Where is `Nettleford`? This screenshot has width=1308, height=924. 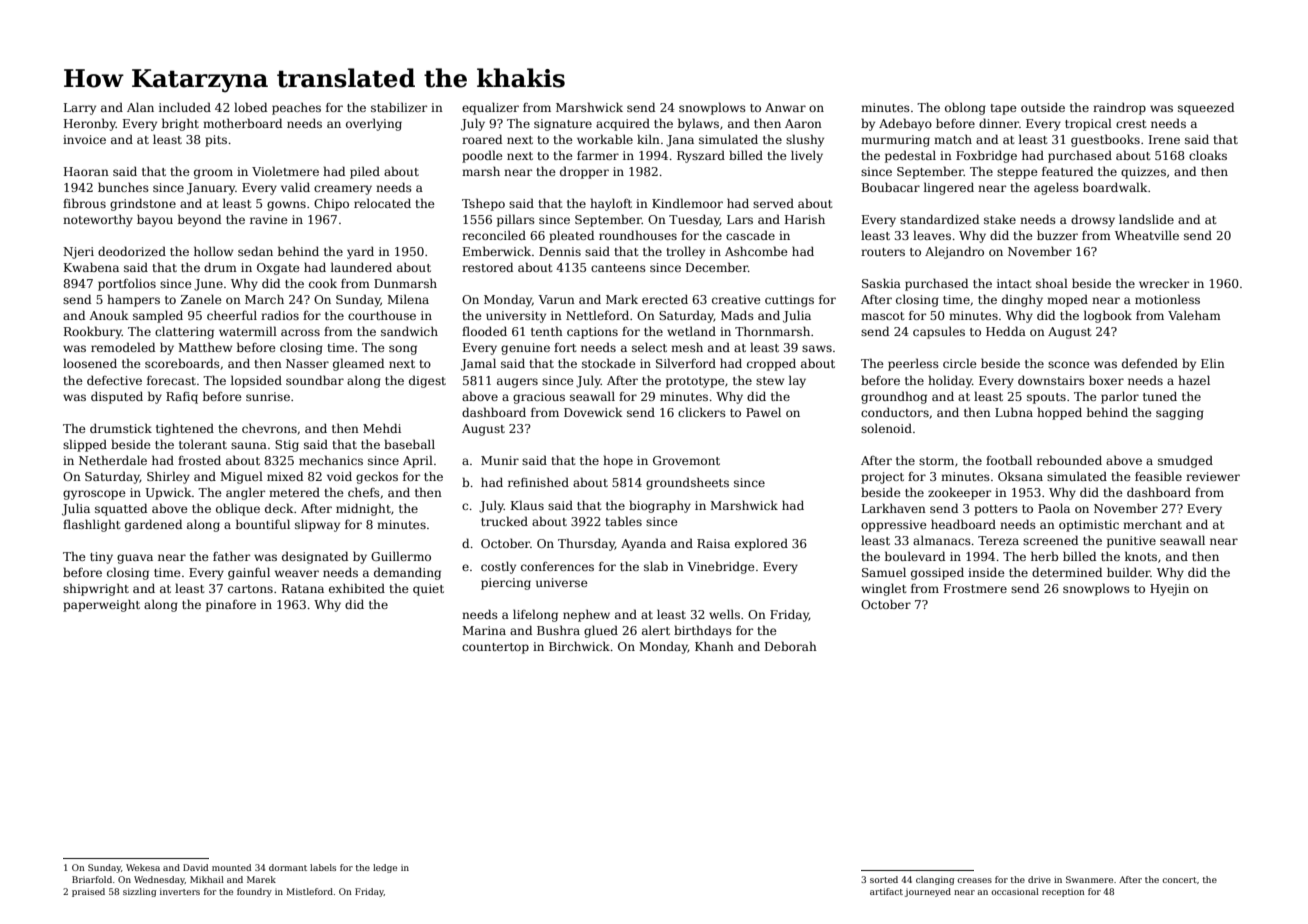
Nettleford is located at coordinates (597, 315).
